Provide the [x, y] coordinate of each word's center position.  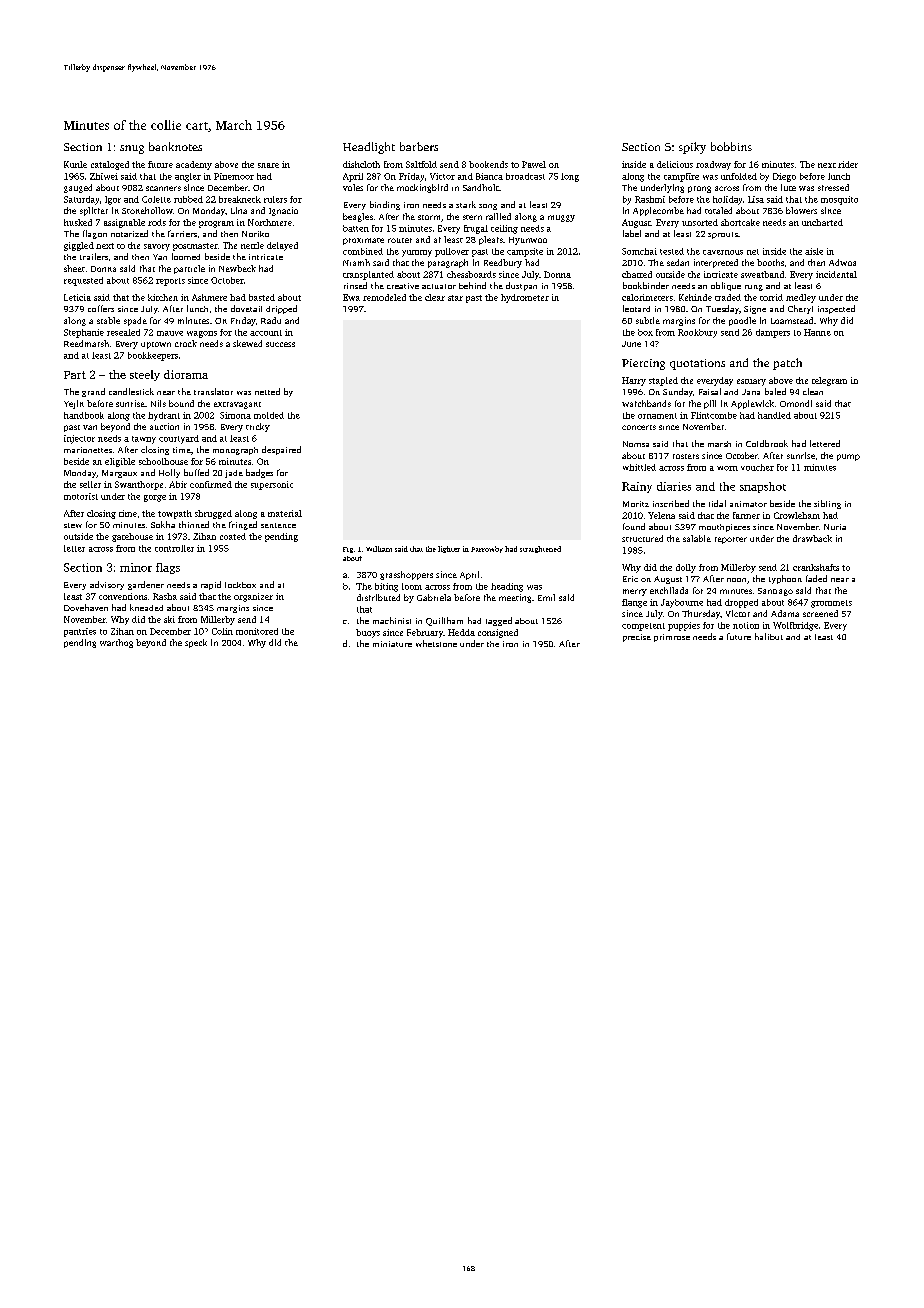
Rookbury [697, 333]
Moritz [636, 504]
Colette [156, 199]
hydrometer [525, 298]
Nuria [835, 527]
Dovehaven [86, 607]
